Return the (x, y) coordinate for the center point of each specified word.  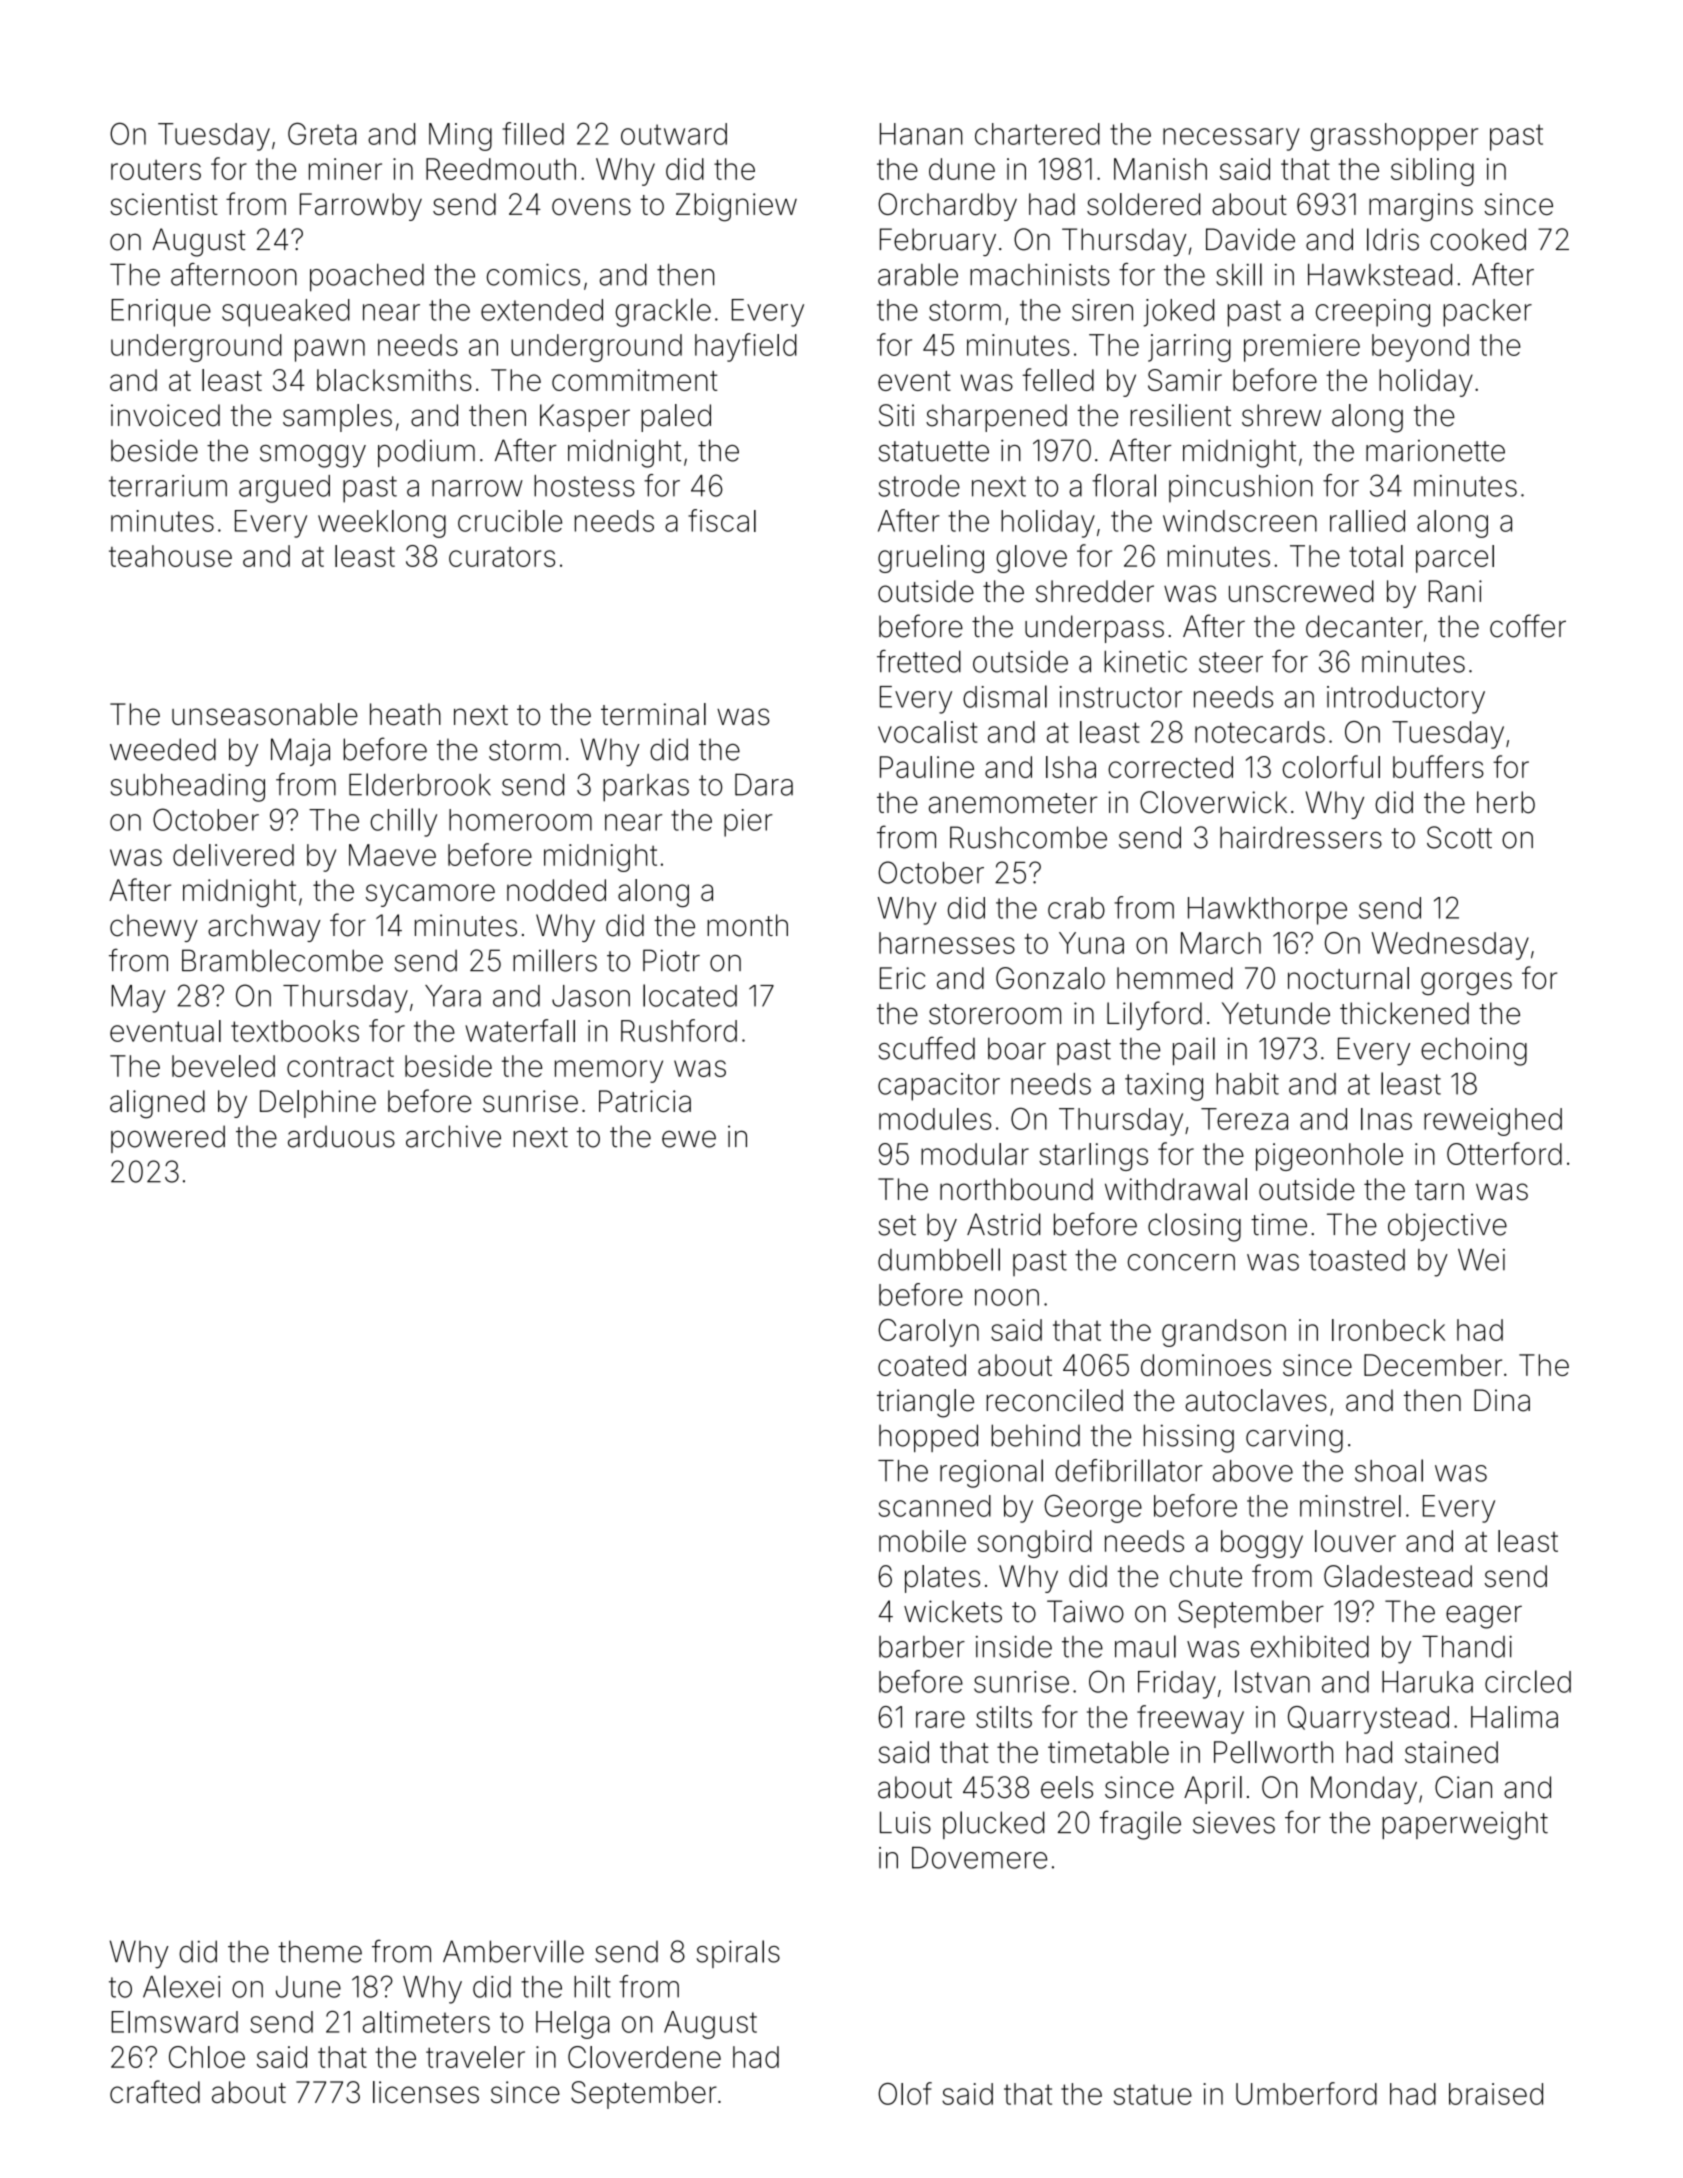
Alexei (181, 1986)
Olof (905, 2093)
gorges (1466, 983)
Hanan (921, 134)
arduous (341, 1136)
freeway (1190, 1719)
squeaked (286, 313)
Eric (903, 978)
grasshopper (1394, 137)
